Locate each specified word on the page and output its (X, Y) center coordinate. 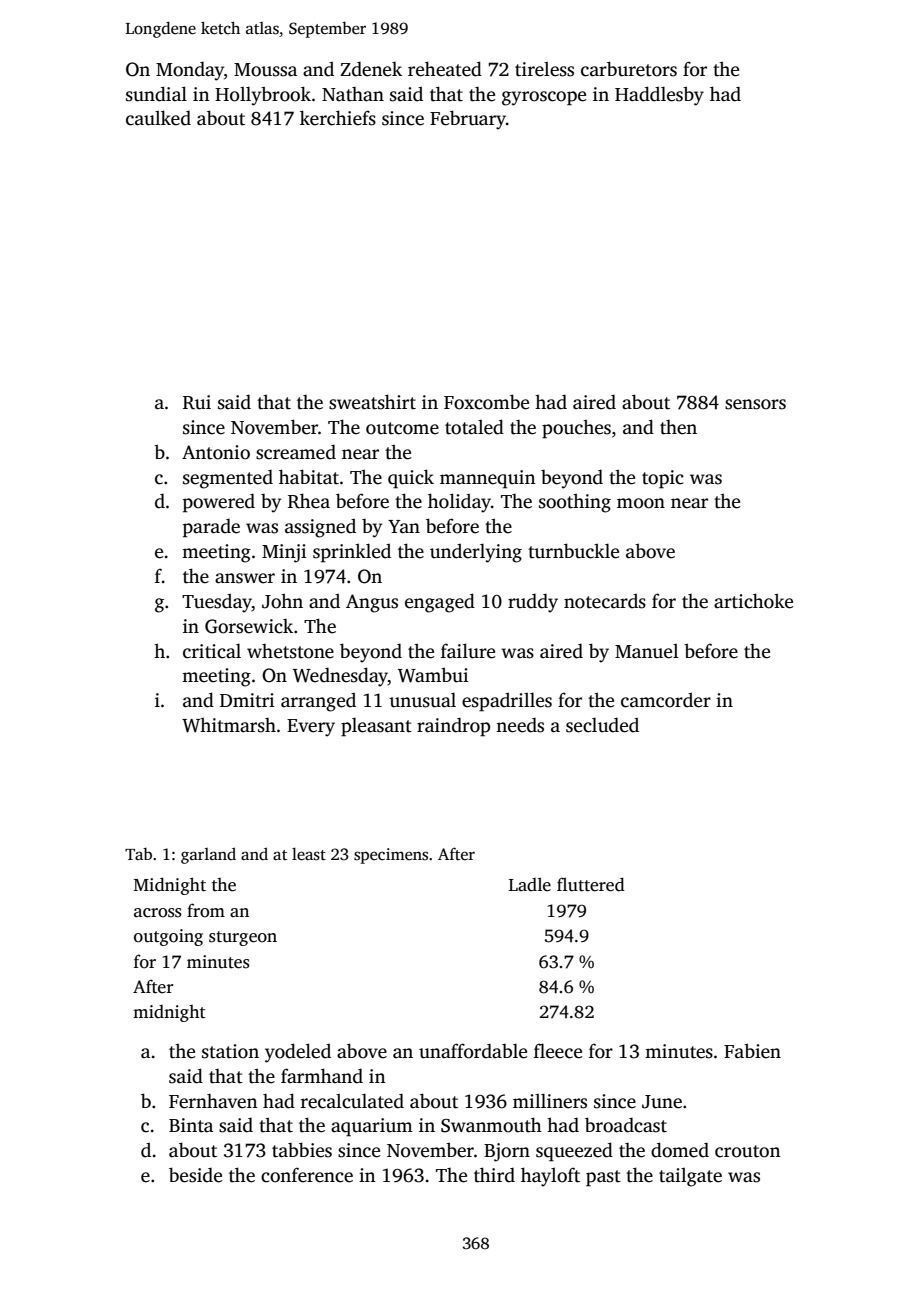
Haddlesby (659, 96)
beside (195, 1175)
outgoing (168, 937)
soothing (575, 503)
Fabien (752, 1051)
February (468, 120)
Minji (284, 553)
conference (307, 1175)
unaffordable (473, 1051)
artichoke (753, 601)
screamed (296, 452)
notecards (605, 601)
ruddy (533, 603)
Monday (190, 71)
